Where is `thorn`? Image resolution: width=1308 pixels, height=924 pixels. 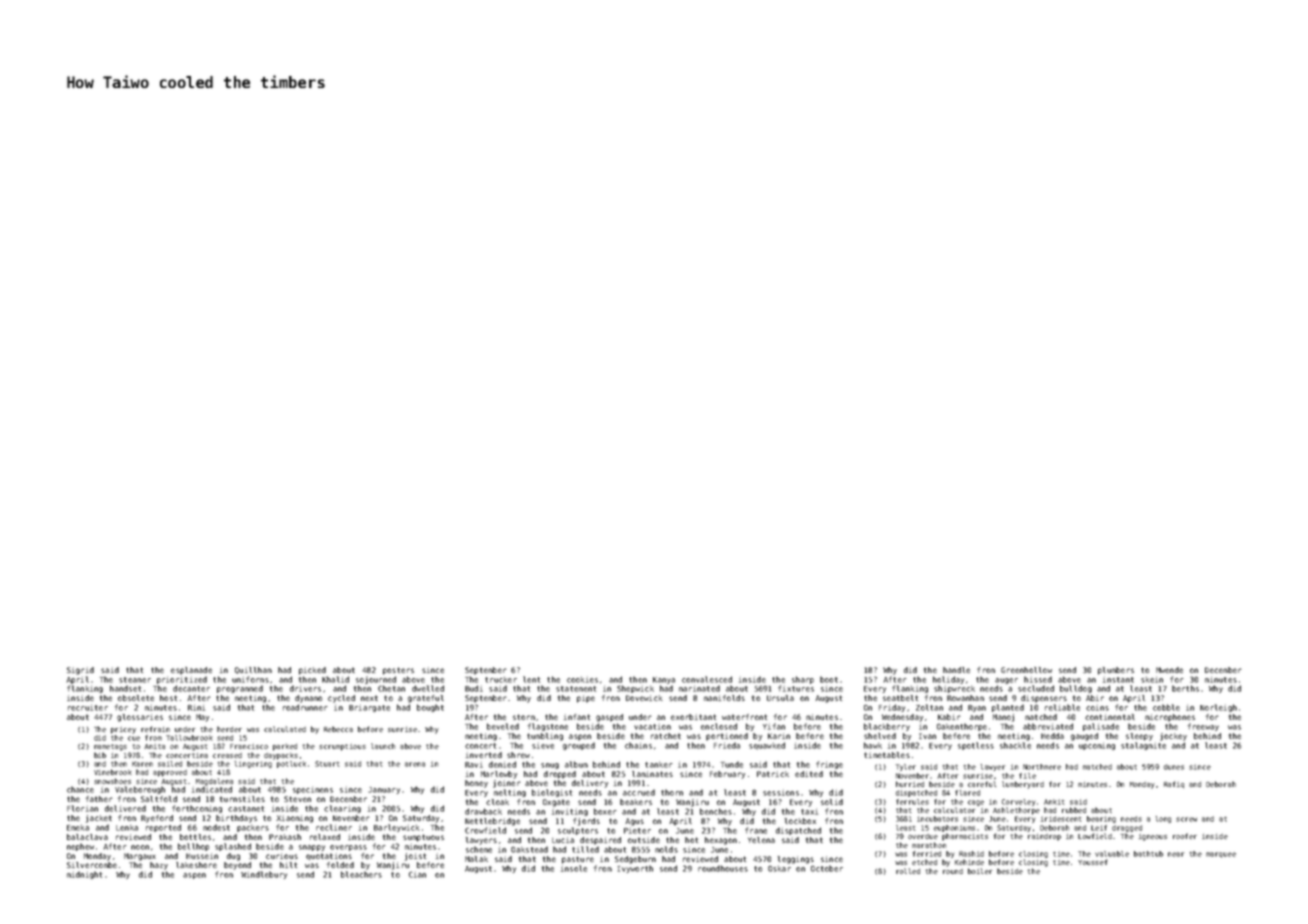
thorn is located at coordinates (672, 792).
